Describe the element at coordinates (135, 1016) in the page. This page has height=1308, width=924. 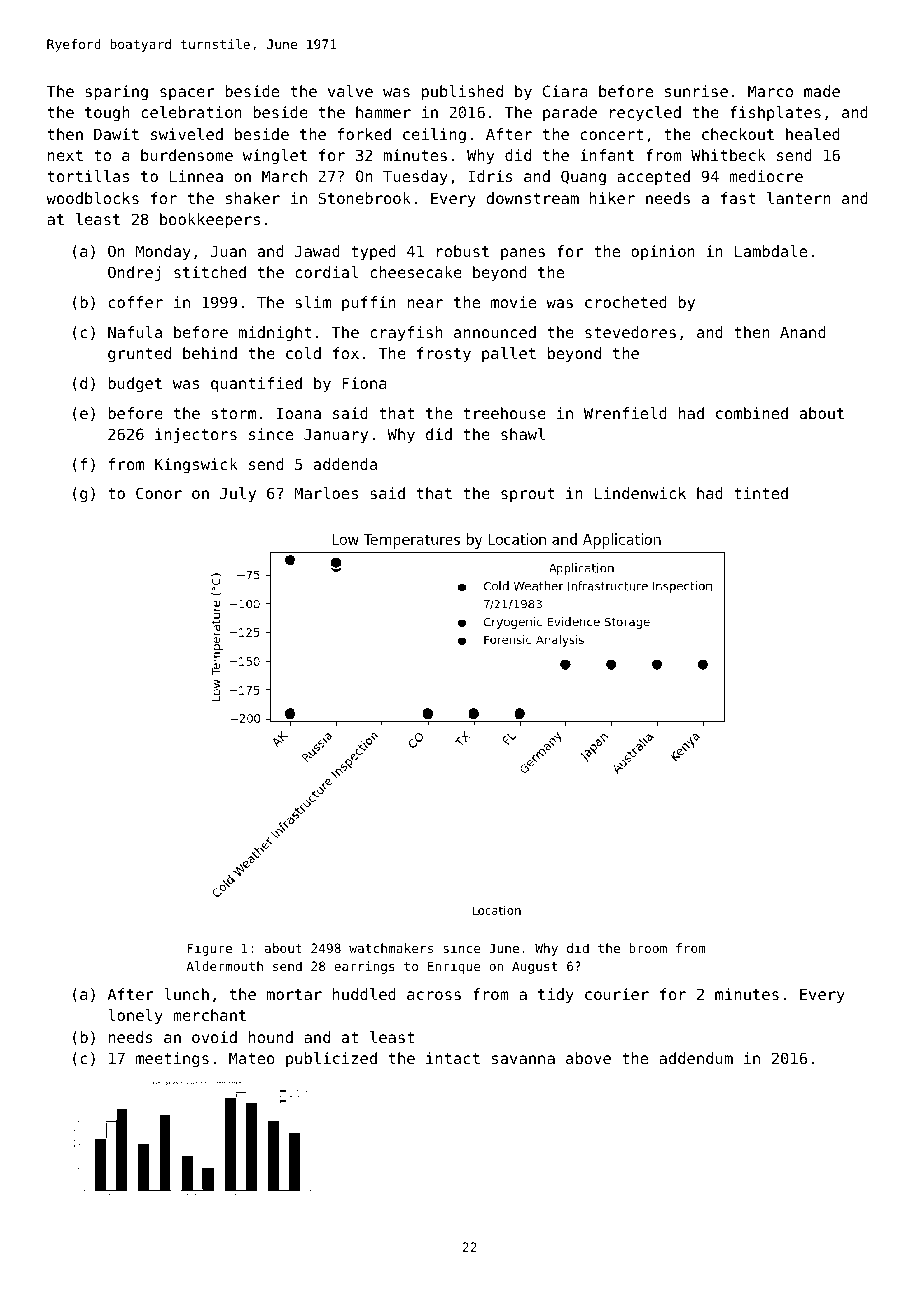
I see `lonely` at that location.
